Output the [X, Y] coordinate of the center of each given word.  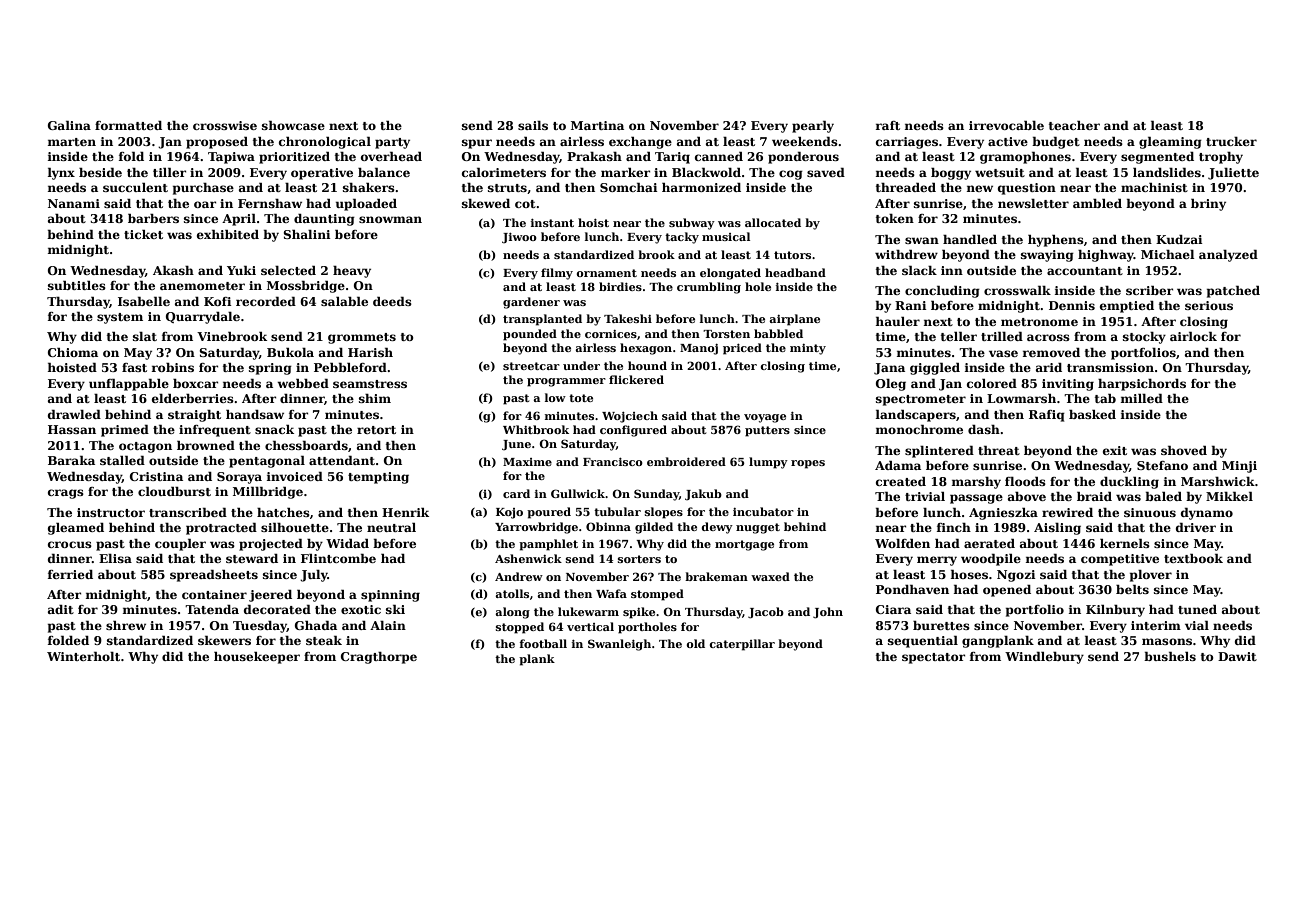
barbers [153, 218]
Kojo [509, 513]
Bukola [290, 352]
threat [999, 450]
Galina [69, 125]
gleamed [76, 529]
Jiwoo [519, 238]
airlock [1193, 336]
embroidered [686, 461]
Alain [388, 625]
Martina [597, 125]
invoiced [294, 476]
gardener [531, 303]
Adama [898, 465]
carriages [907, 143]
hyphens [1056, 241]
